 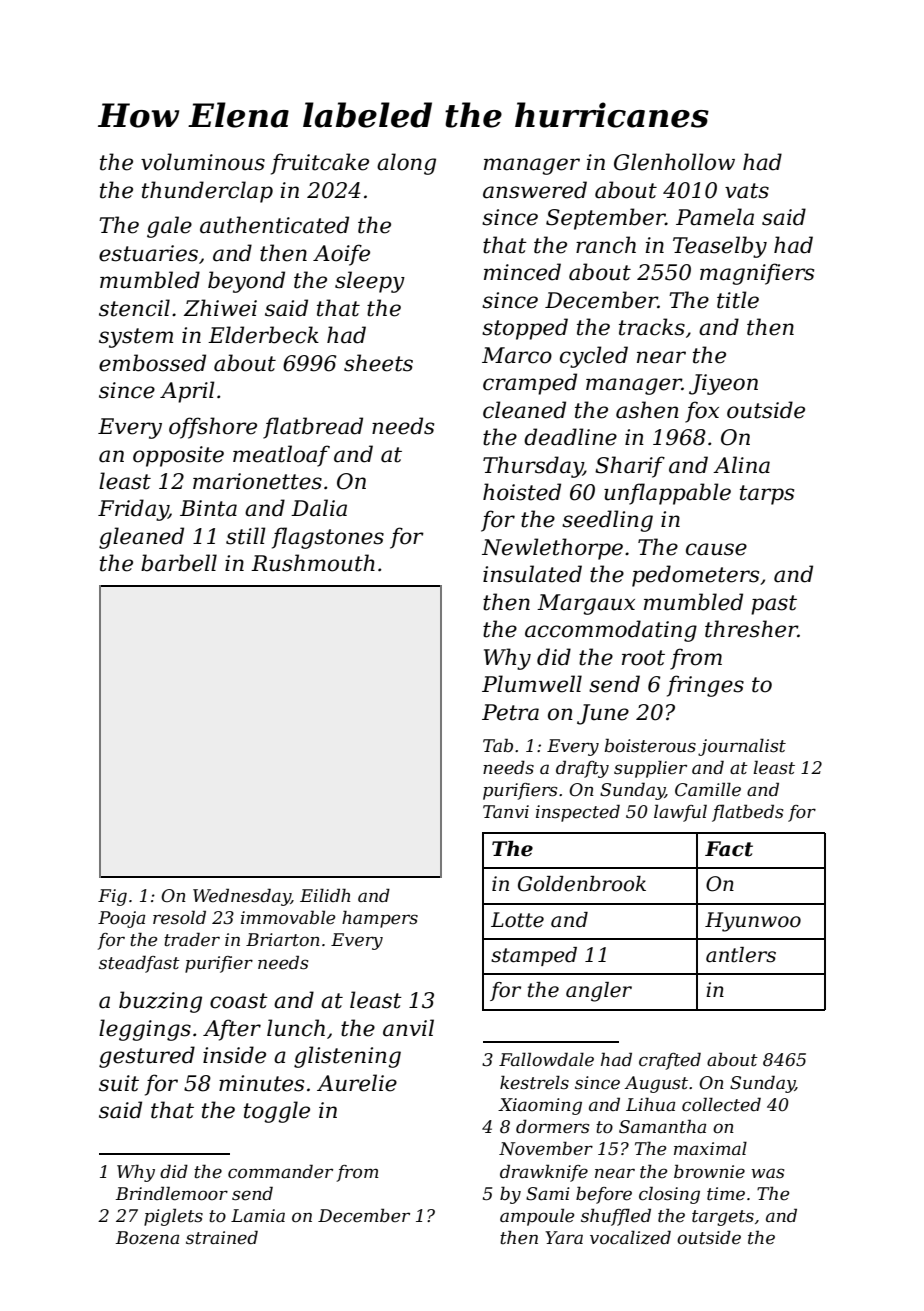 What do you see at coordinates (147, 1057) in the document?
I see `gestured` at bounding box center [147, 1057].
